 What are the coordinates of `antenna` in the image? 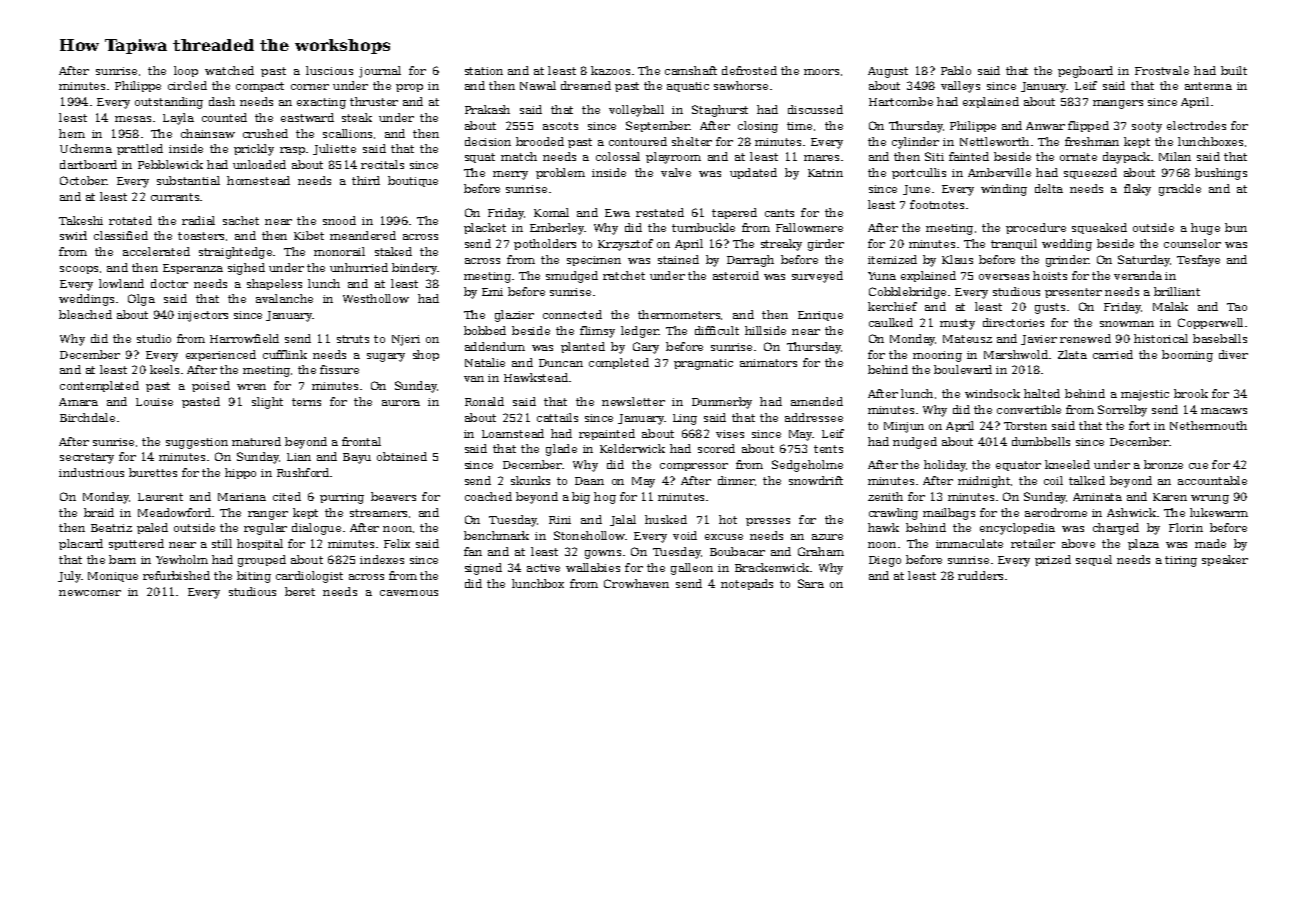 It's located at (1208, 86).
